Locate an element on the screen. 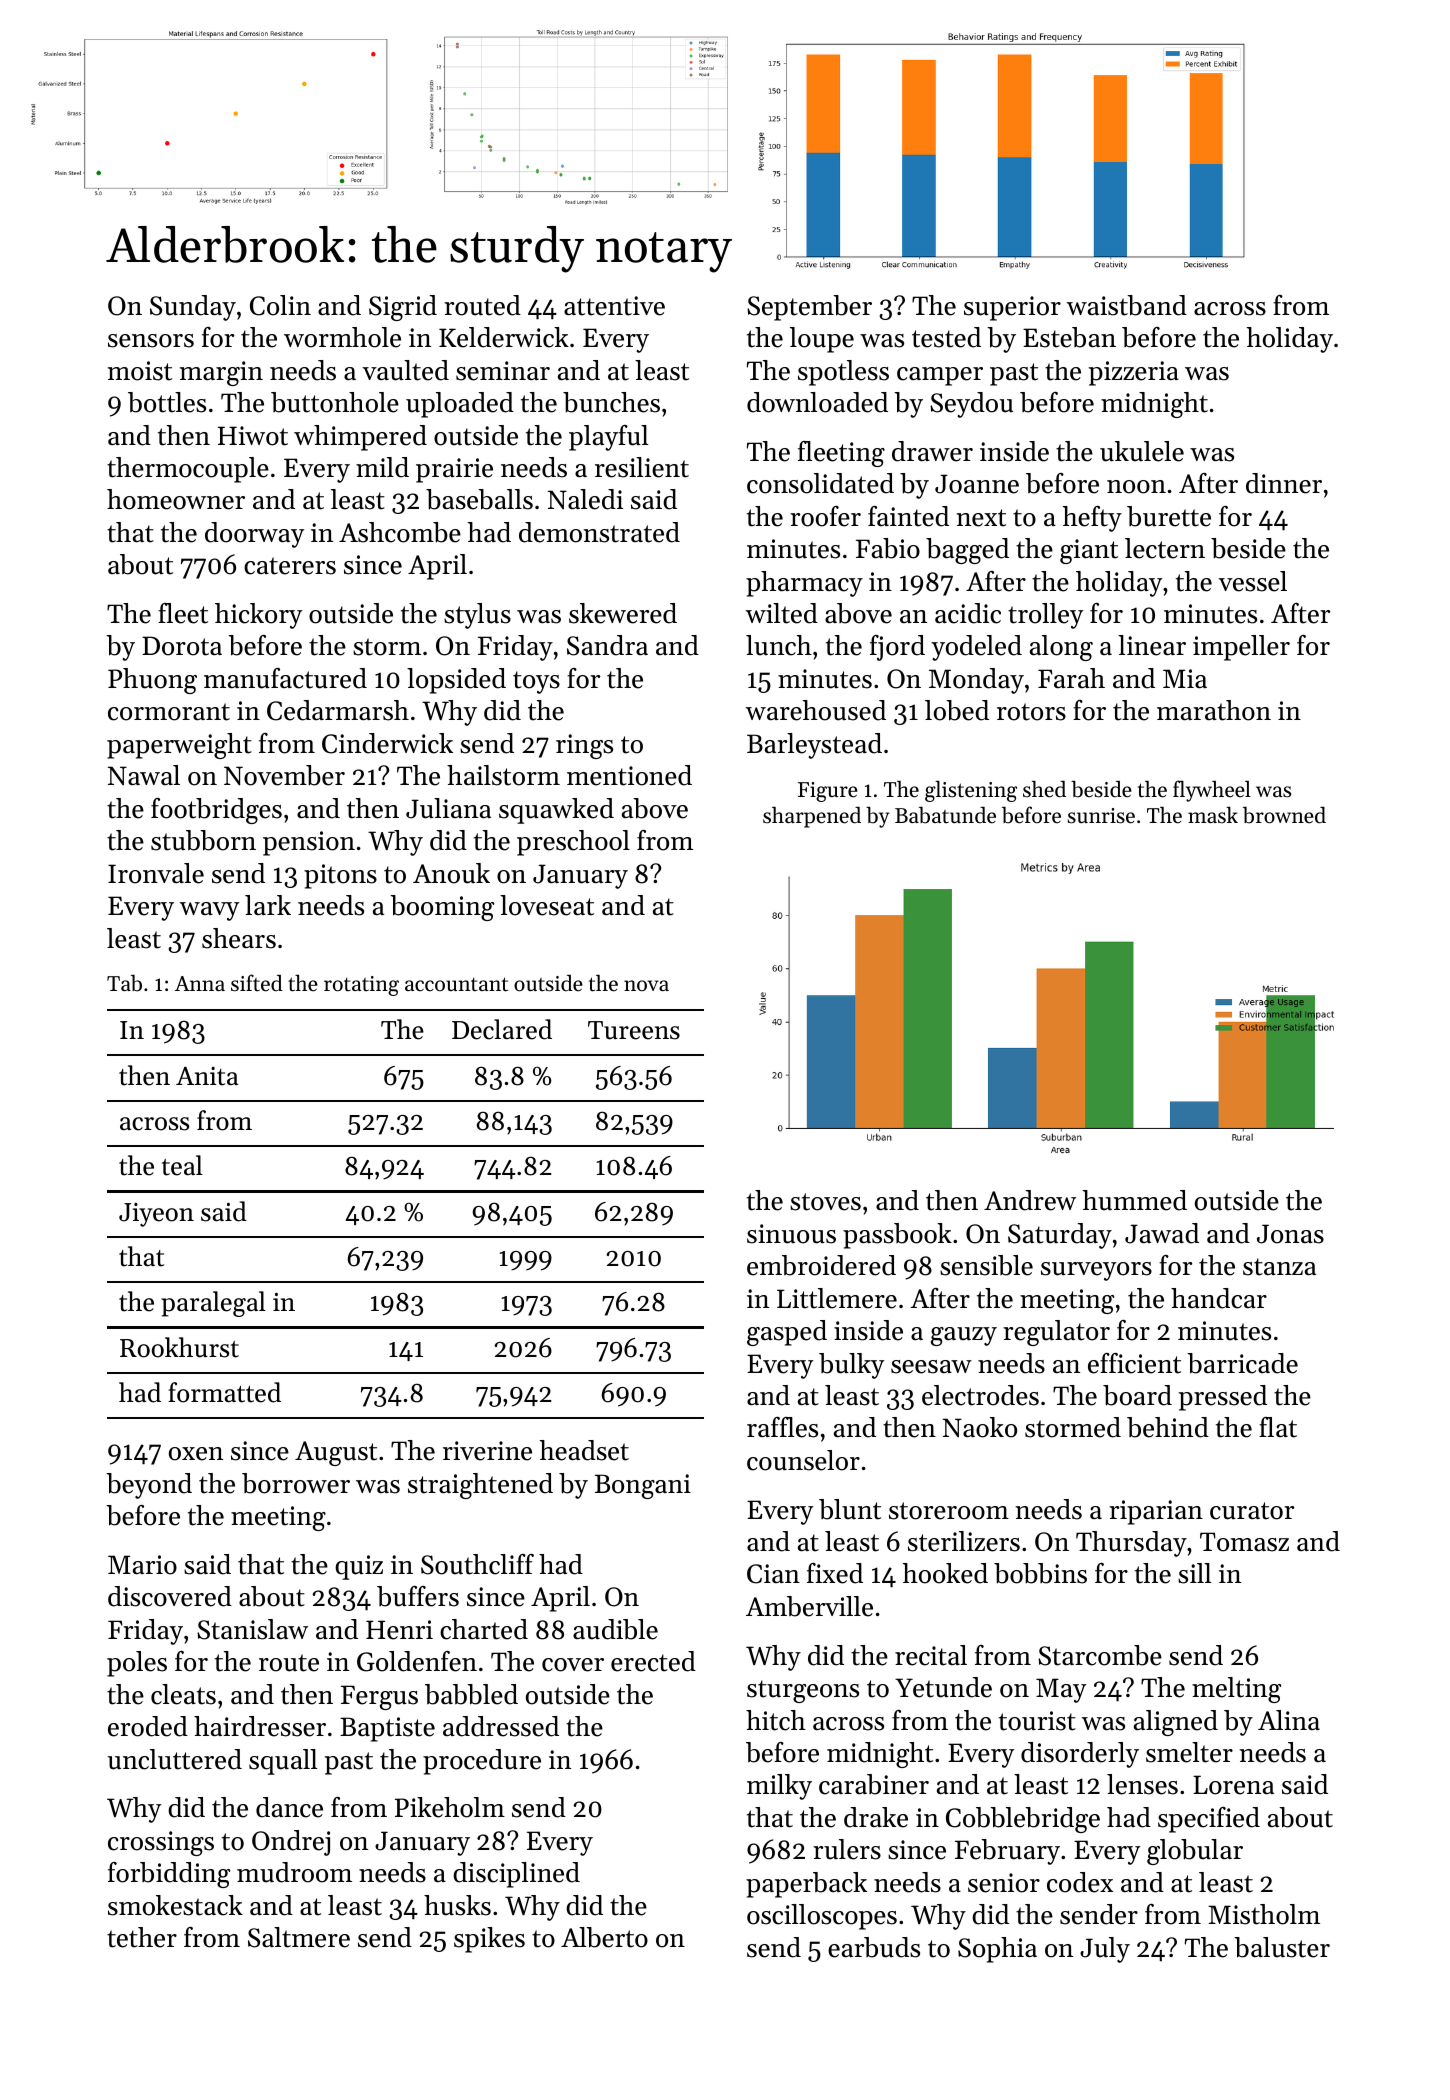 The width and height of the screenshot is (1450, 2100). Alina is located at coordinates (1289, 1720).
